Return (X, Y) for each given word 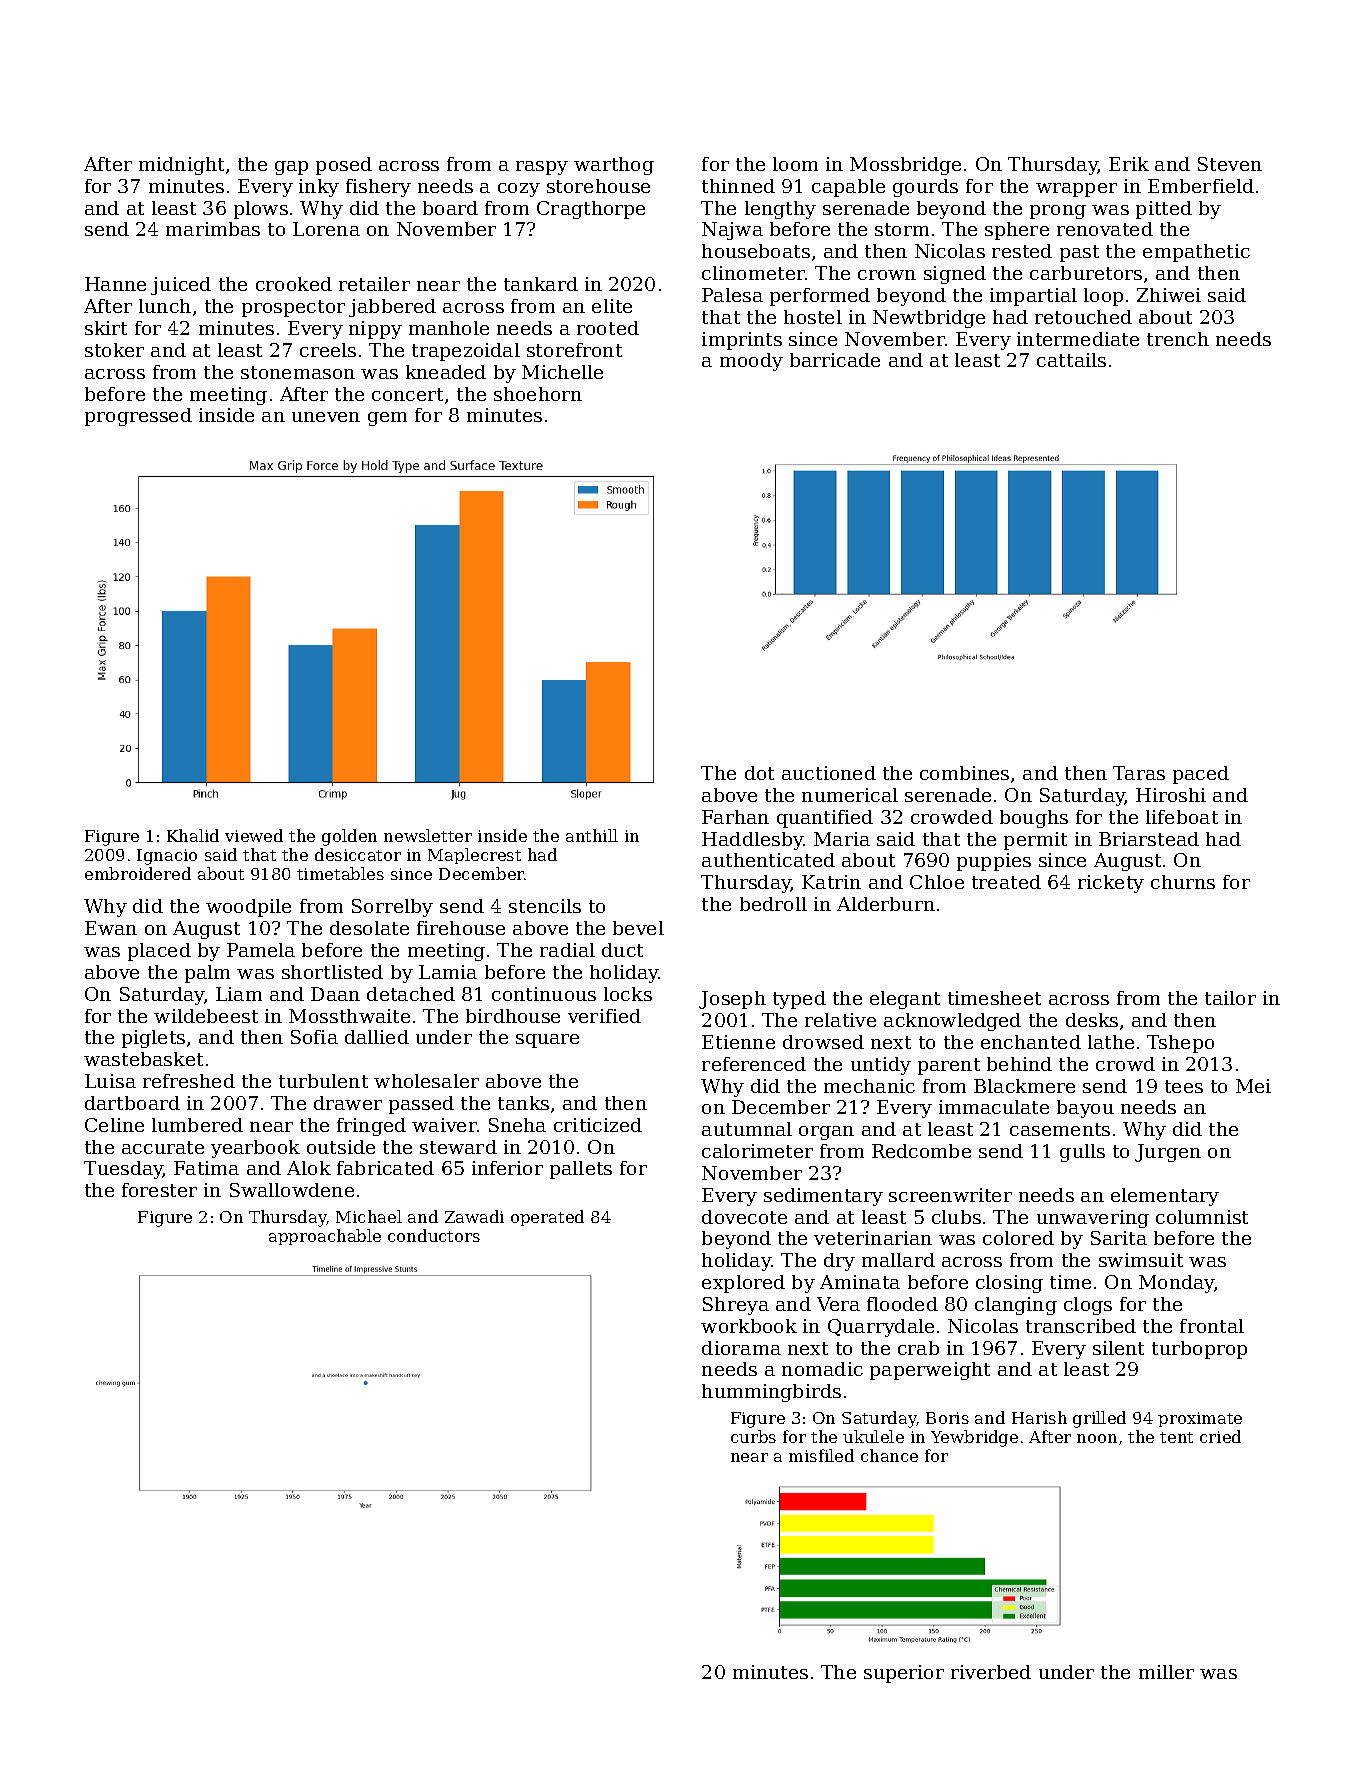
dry (839, 1262)
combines (964, 773)
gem (387, 419)
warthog (614, 166)
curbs (753, 1436)
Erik (1129, 164)
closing (1009, 1284)
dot (759, 773)
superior (904, 1674)
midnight (181, 166)
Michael (369, 1216)
